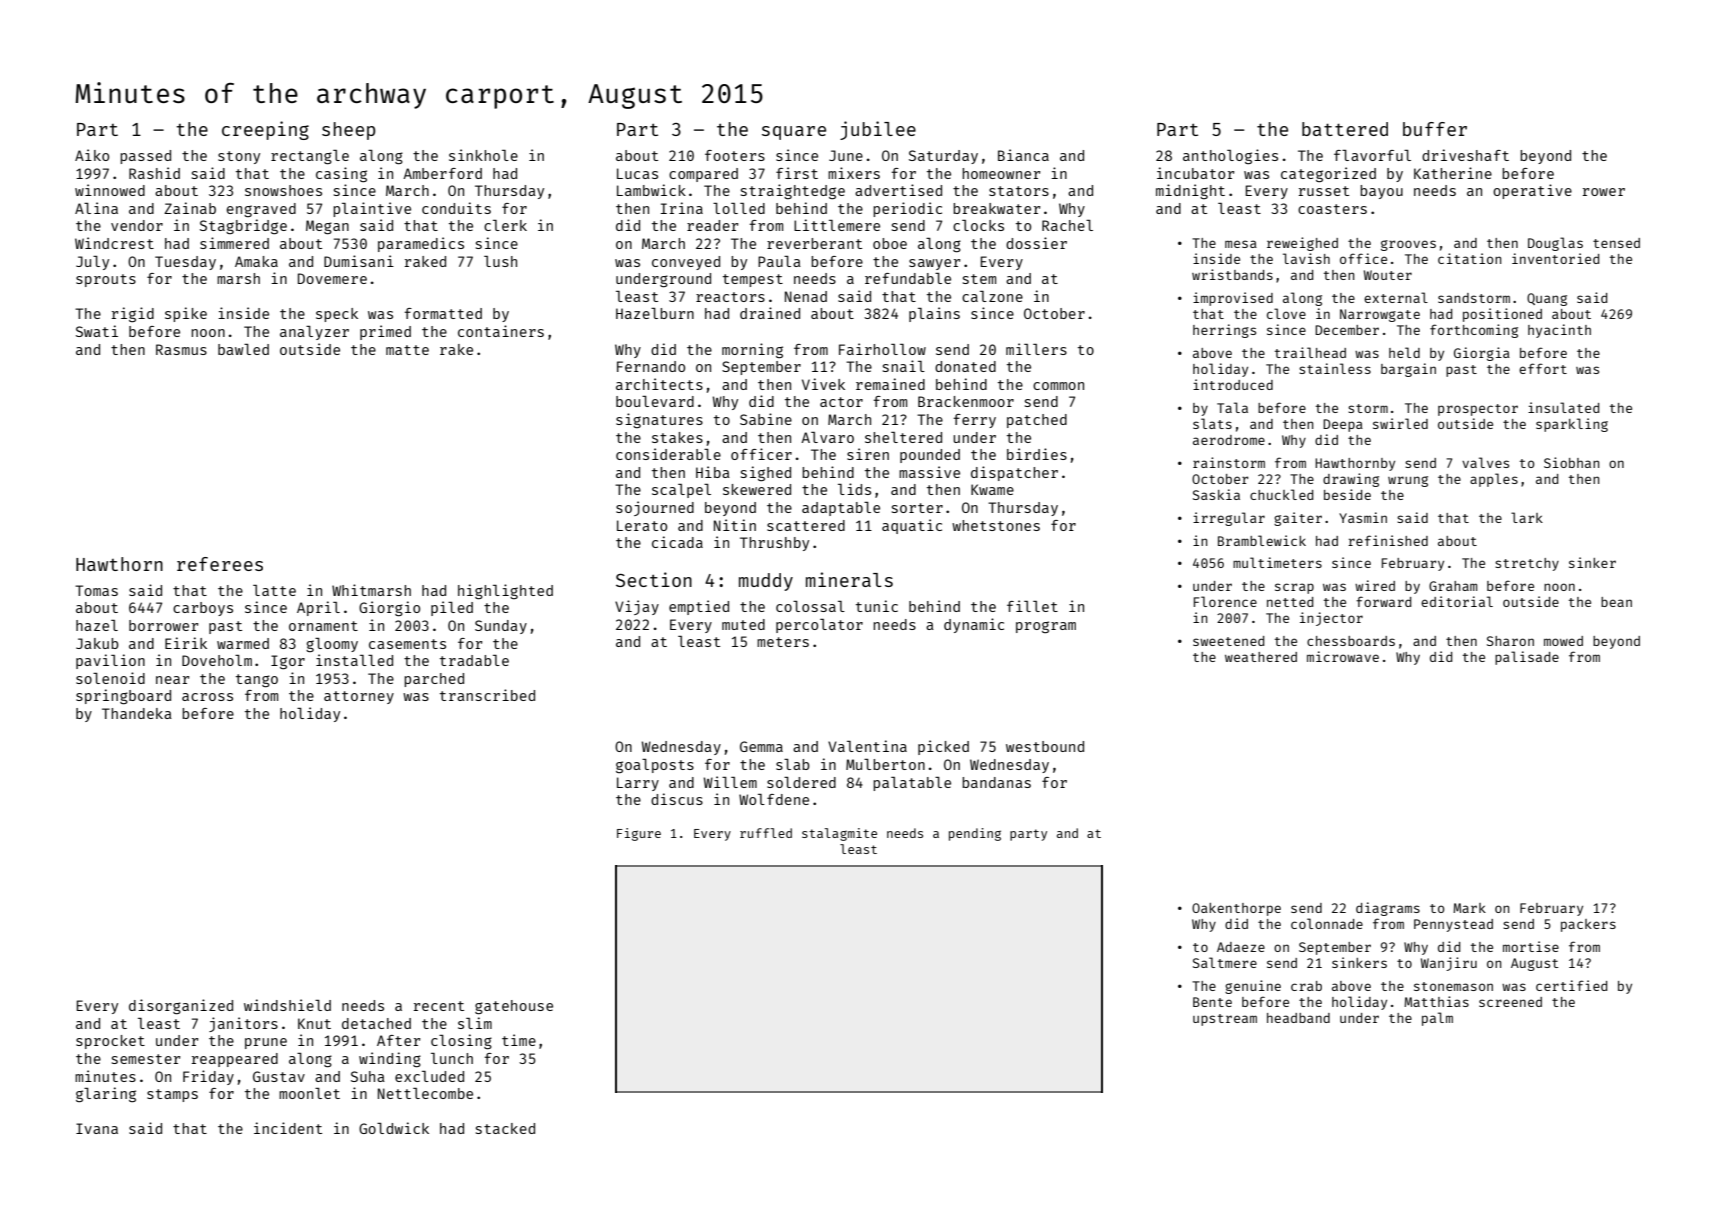 Image resolution: width=1718 pixels, height=1214 pixels. I want to click on upstream, so click(1225, 1020).
